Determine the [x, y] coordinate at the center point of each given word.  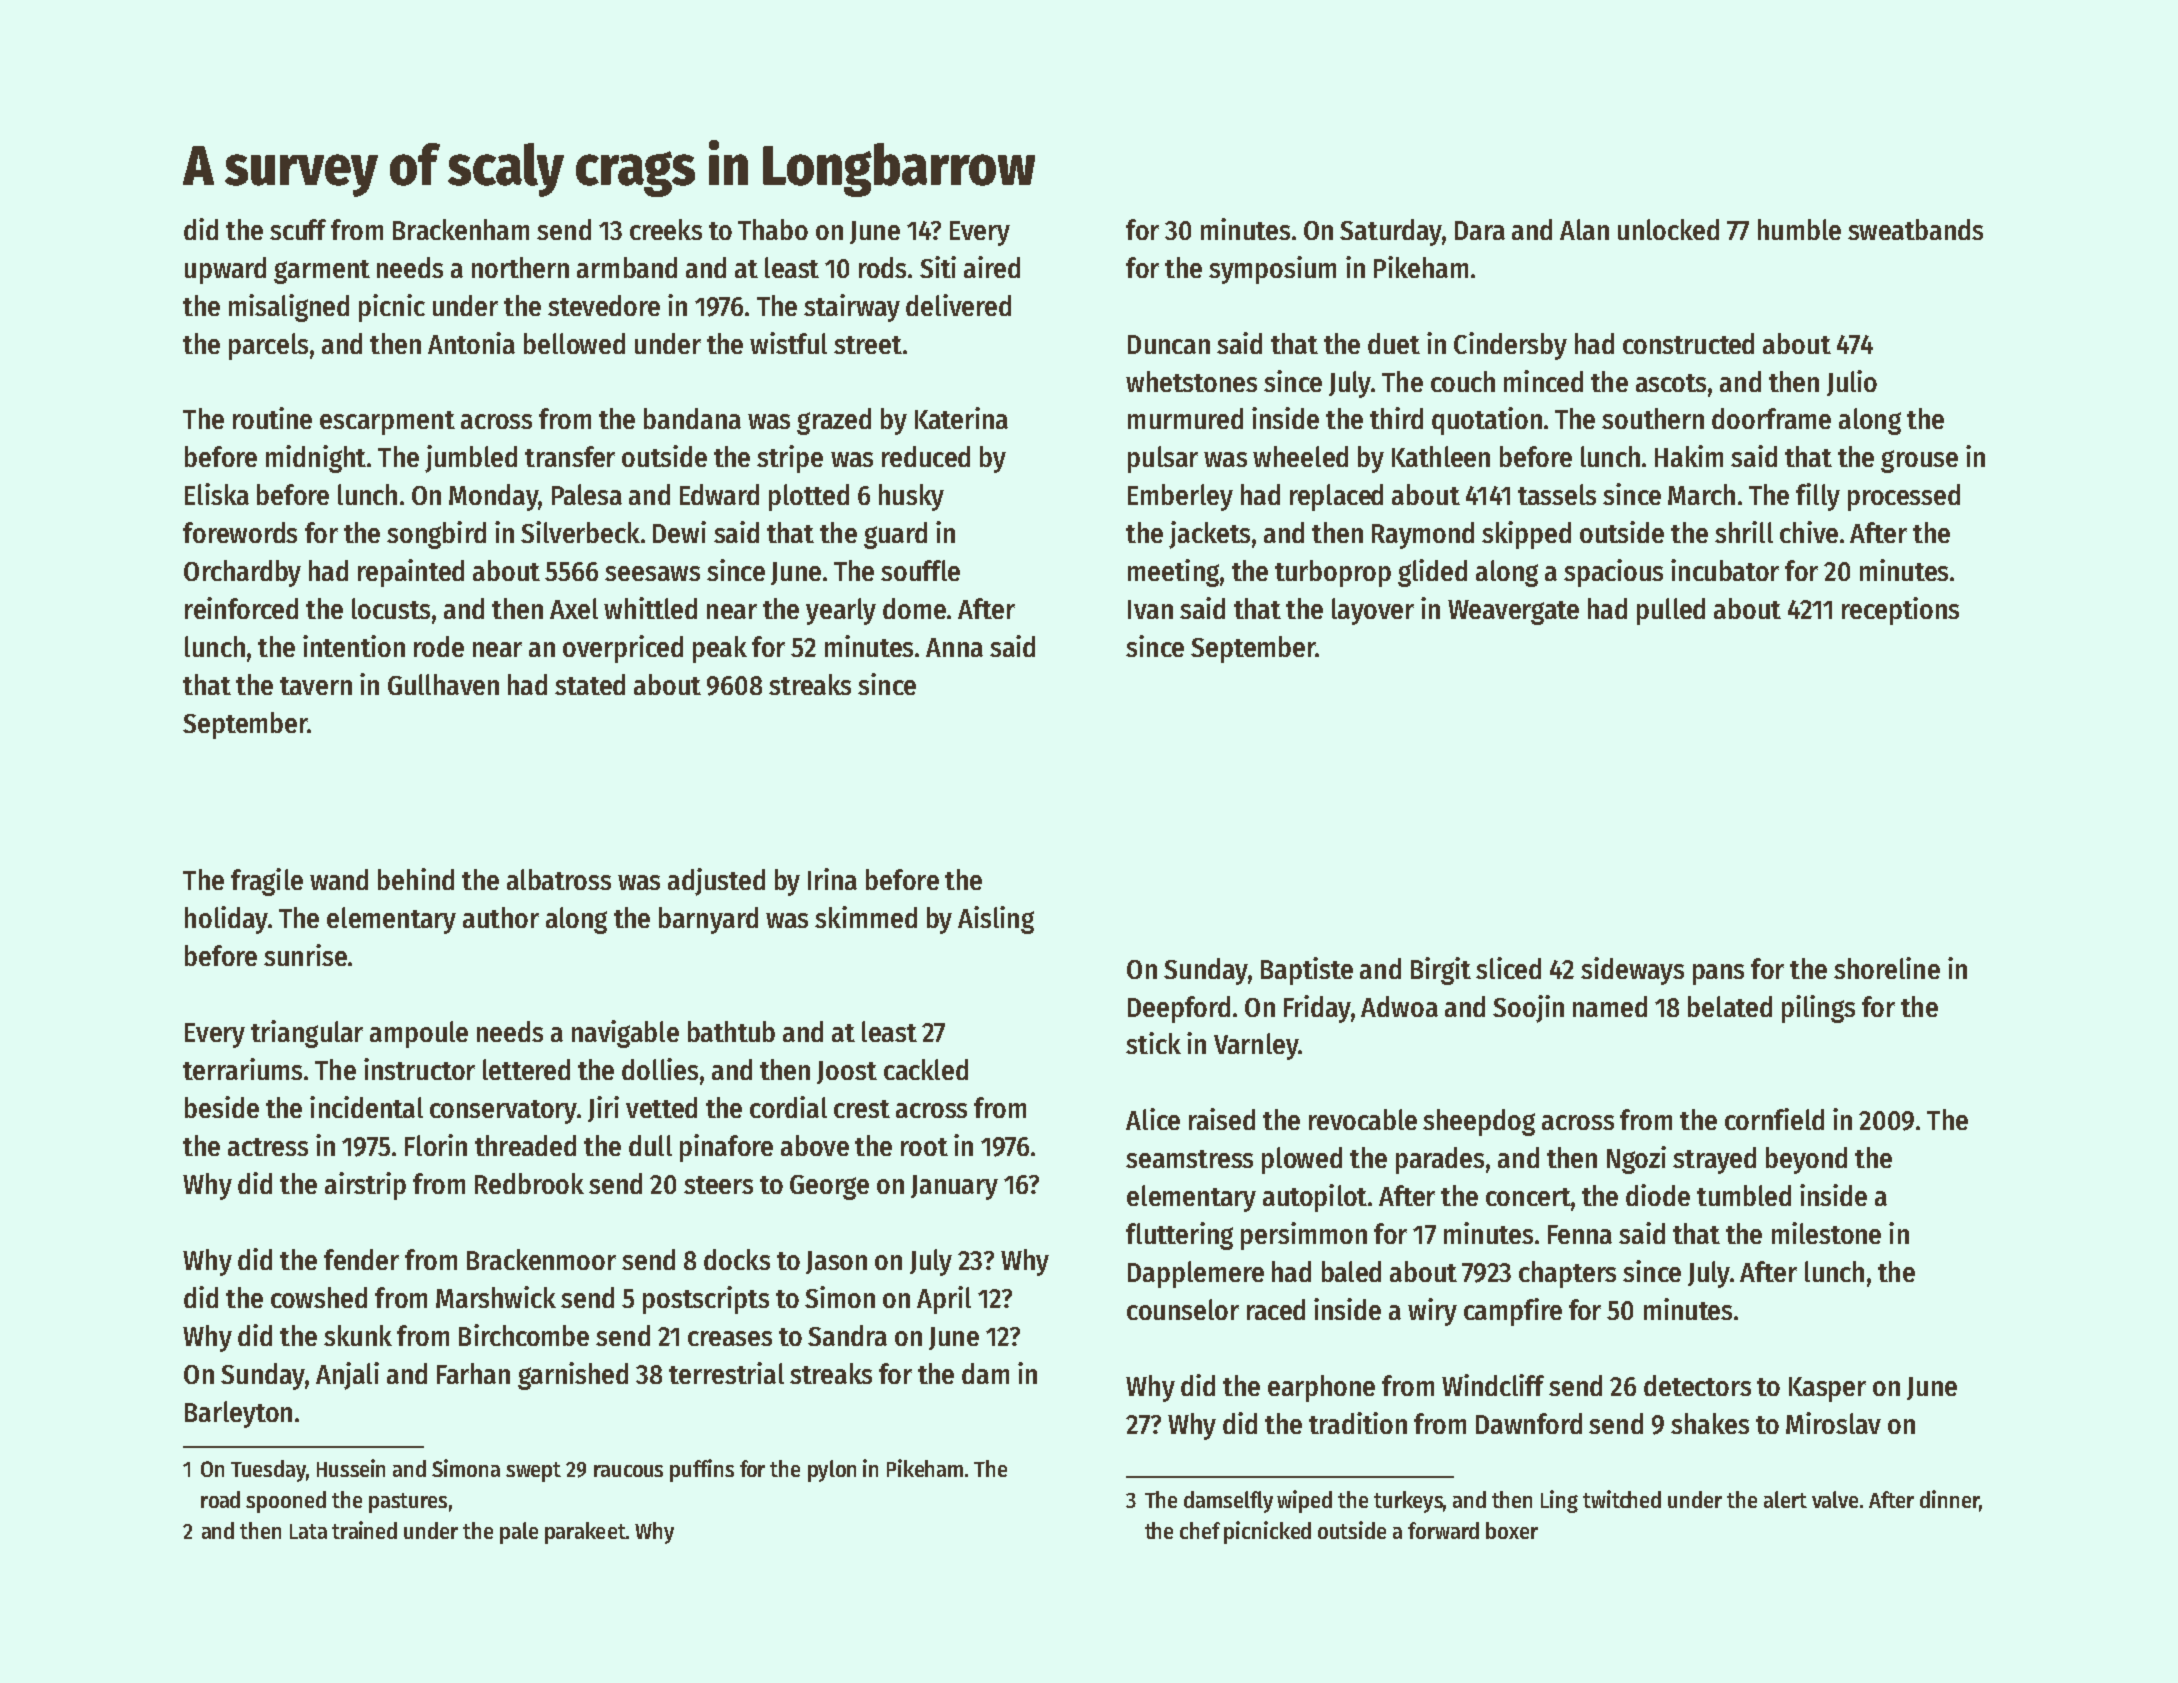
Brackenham [461, 229]
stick [1153, 1043]
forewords [240, 532]
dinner [1949, 1499]
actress [268, 1147]
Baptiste [1307, 971]
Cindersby [1510, 346]
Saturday [1391, 232]
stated [590, 684]
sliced [1508, 968]
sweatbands [1915, 229]
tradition [1358, 1423]
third [1396, 418]
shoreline [1887, 968]
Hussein [351, 1468]
